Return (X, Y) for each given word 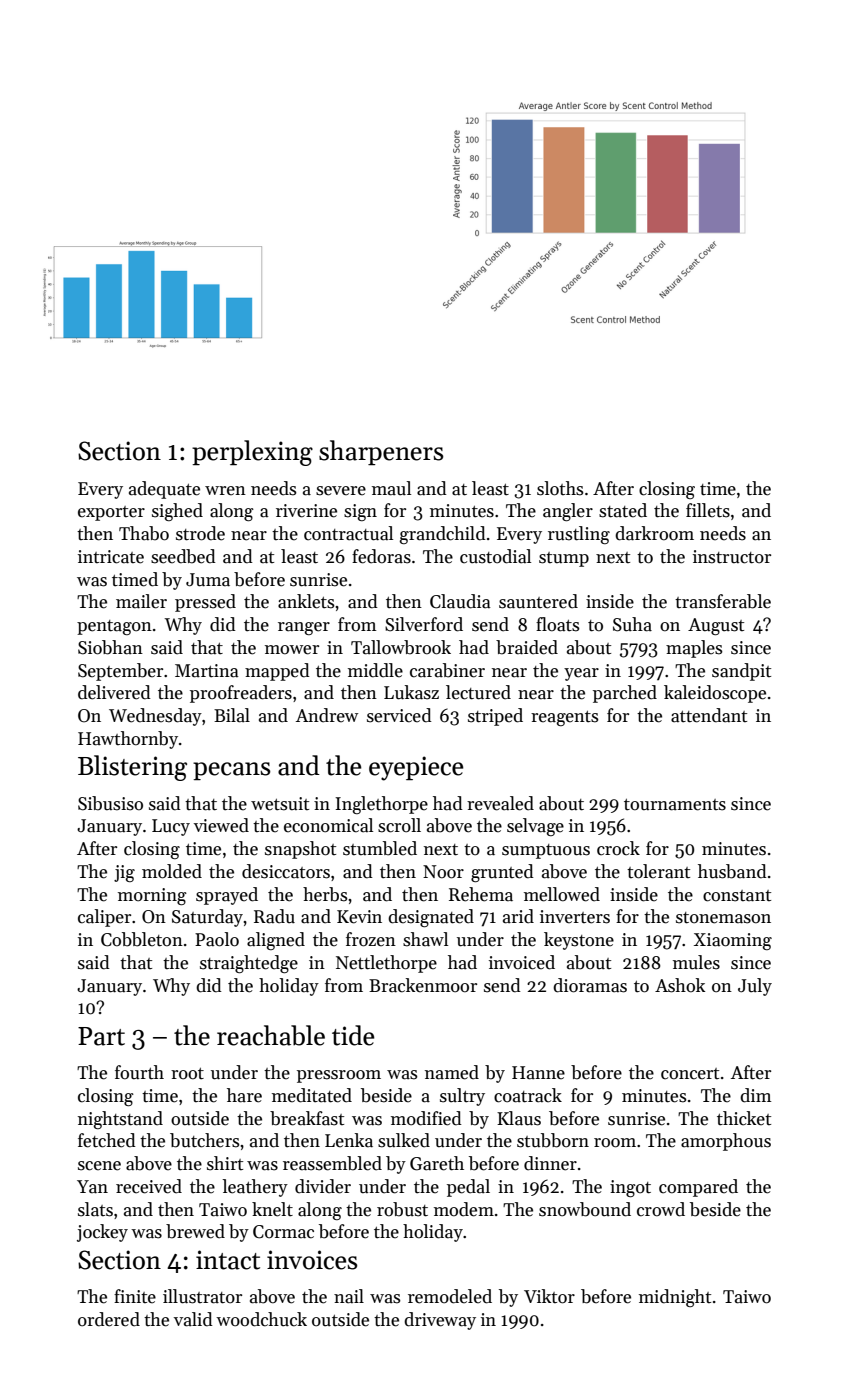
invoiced (522, 962)
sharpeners (381, 452)
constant (737, 896)
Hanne (538, 1073)
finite (135, 1296)
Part (101, 1036)
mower (292, 650)
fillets (708, 510)
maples (694, 649)
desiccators (286, 871)
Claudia (460, 601)
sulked (404, 1140)
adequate (164, 490)
